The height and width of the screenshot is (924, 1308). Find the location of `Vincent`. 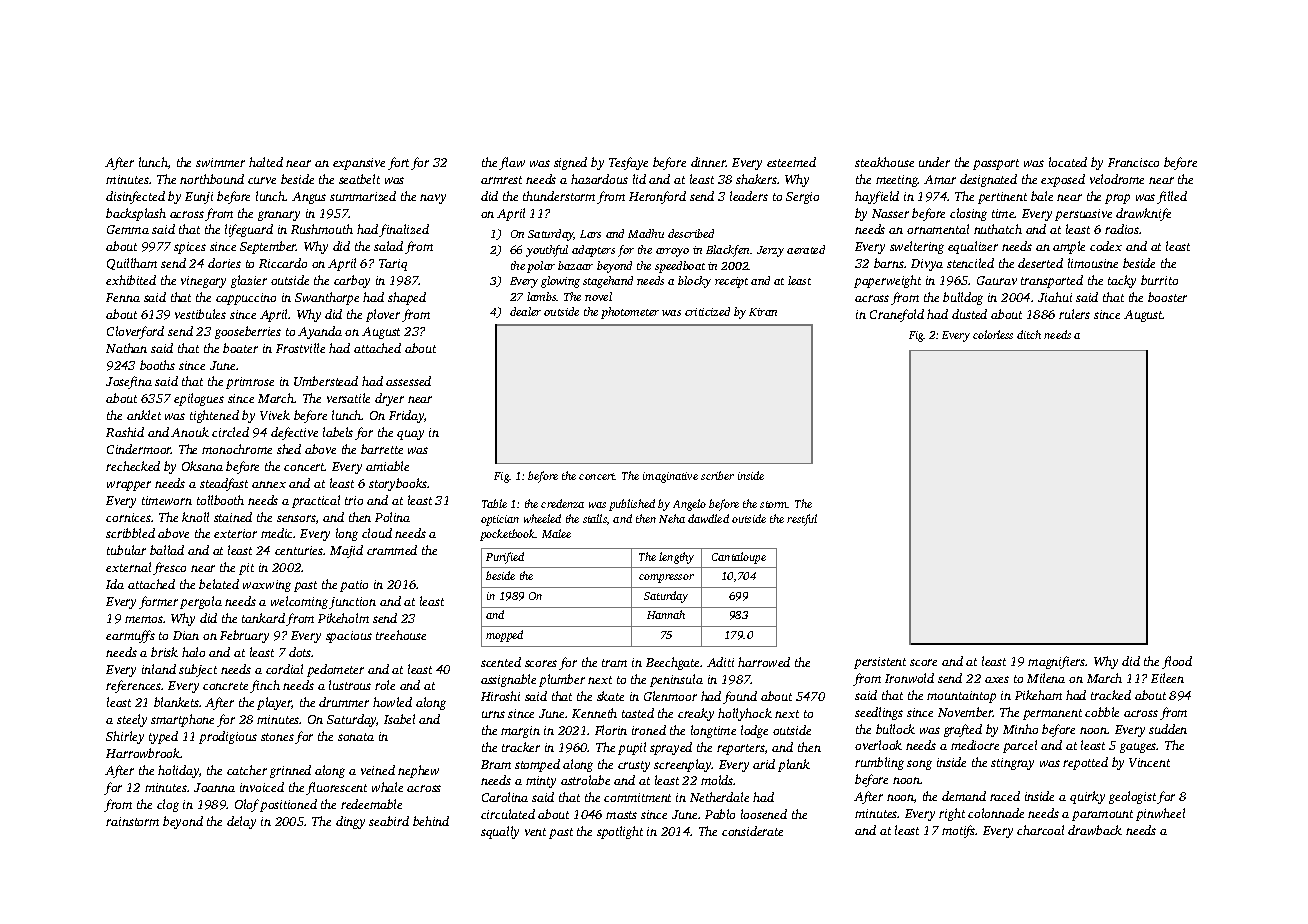

Vincent is located at coordinates (1149, 762).
